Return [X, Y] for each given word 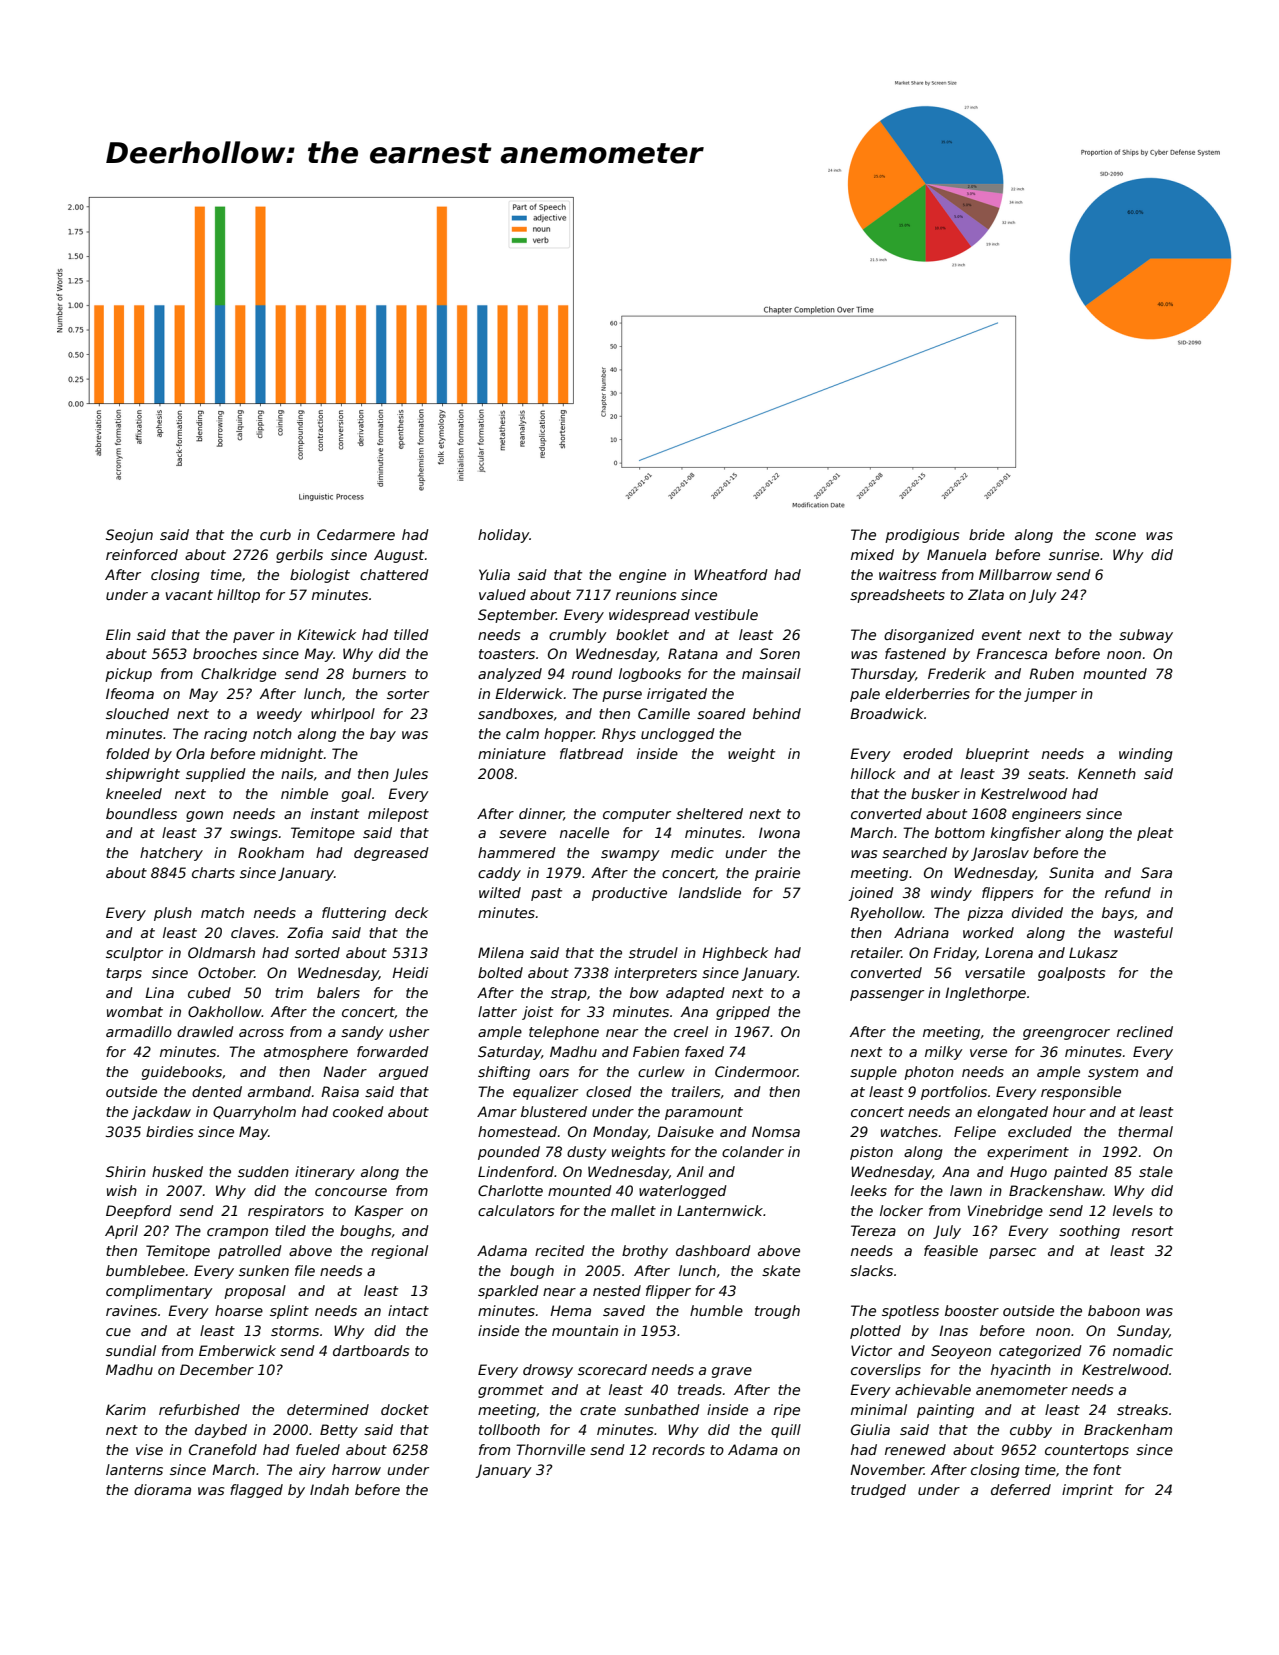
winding [1146, 755]
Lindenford [516, 1171]
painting [945, 1411]
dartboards [371, 1350]
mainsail [771, 673]
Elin [118, 634]
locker [901, 1210]
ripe [787, 1411]
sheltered [709, 813]
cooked [358, 1111]
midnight [291, 755]
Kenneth [1107, 773]
